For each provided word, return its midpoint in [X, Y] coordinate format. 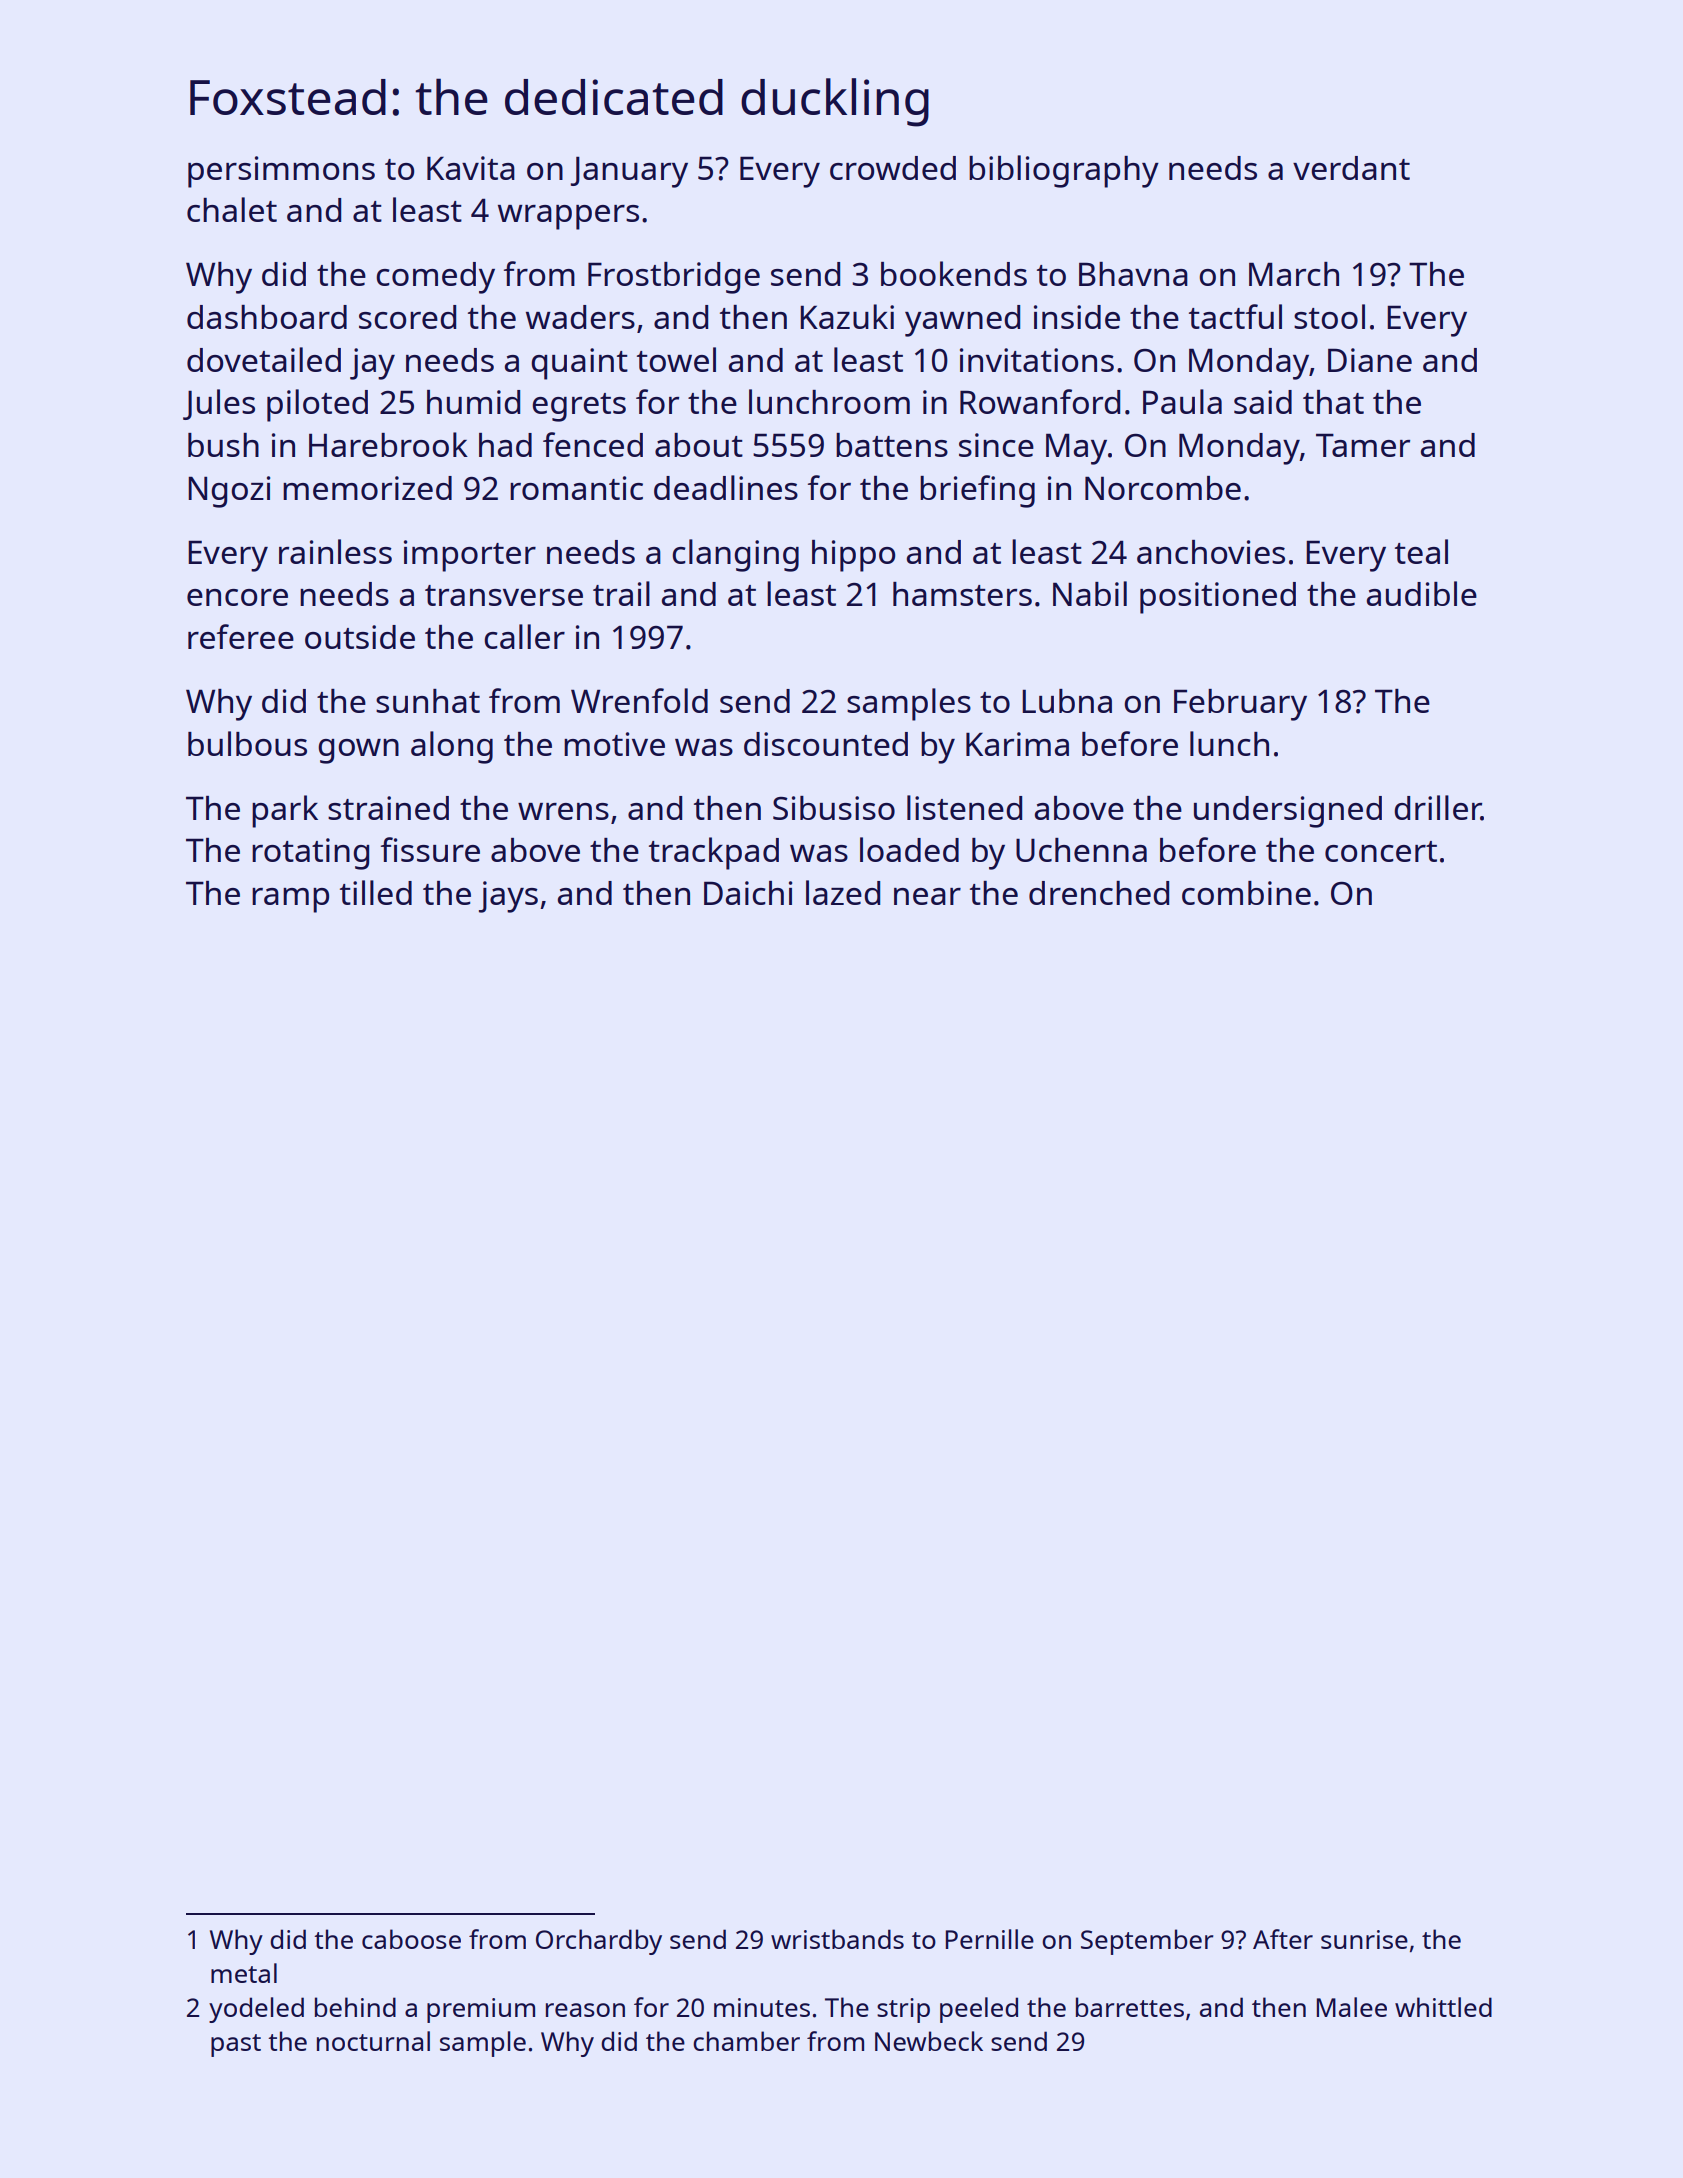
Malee [1352, 2007]
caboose [411, 1939]
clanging [735, 555]
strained [388, 808]
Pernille [990, 1939]
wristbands [837, 1939]
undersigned [1288, 812]
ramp [290, 900]
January [629, 172]
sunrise [1364, 1939]
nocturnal [373, 2041]
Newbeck [929, 2041]
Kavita [471, 168]
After [1283, 1939]
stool [1329, 316]
